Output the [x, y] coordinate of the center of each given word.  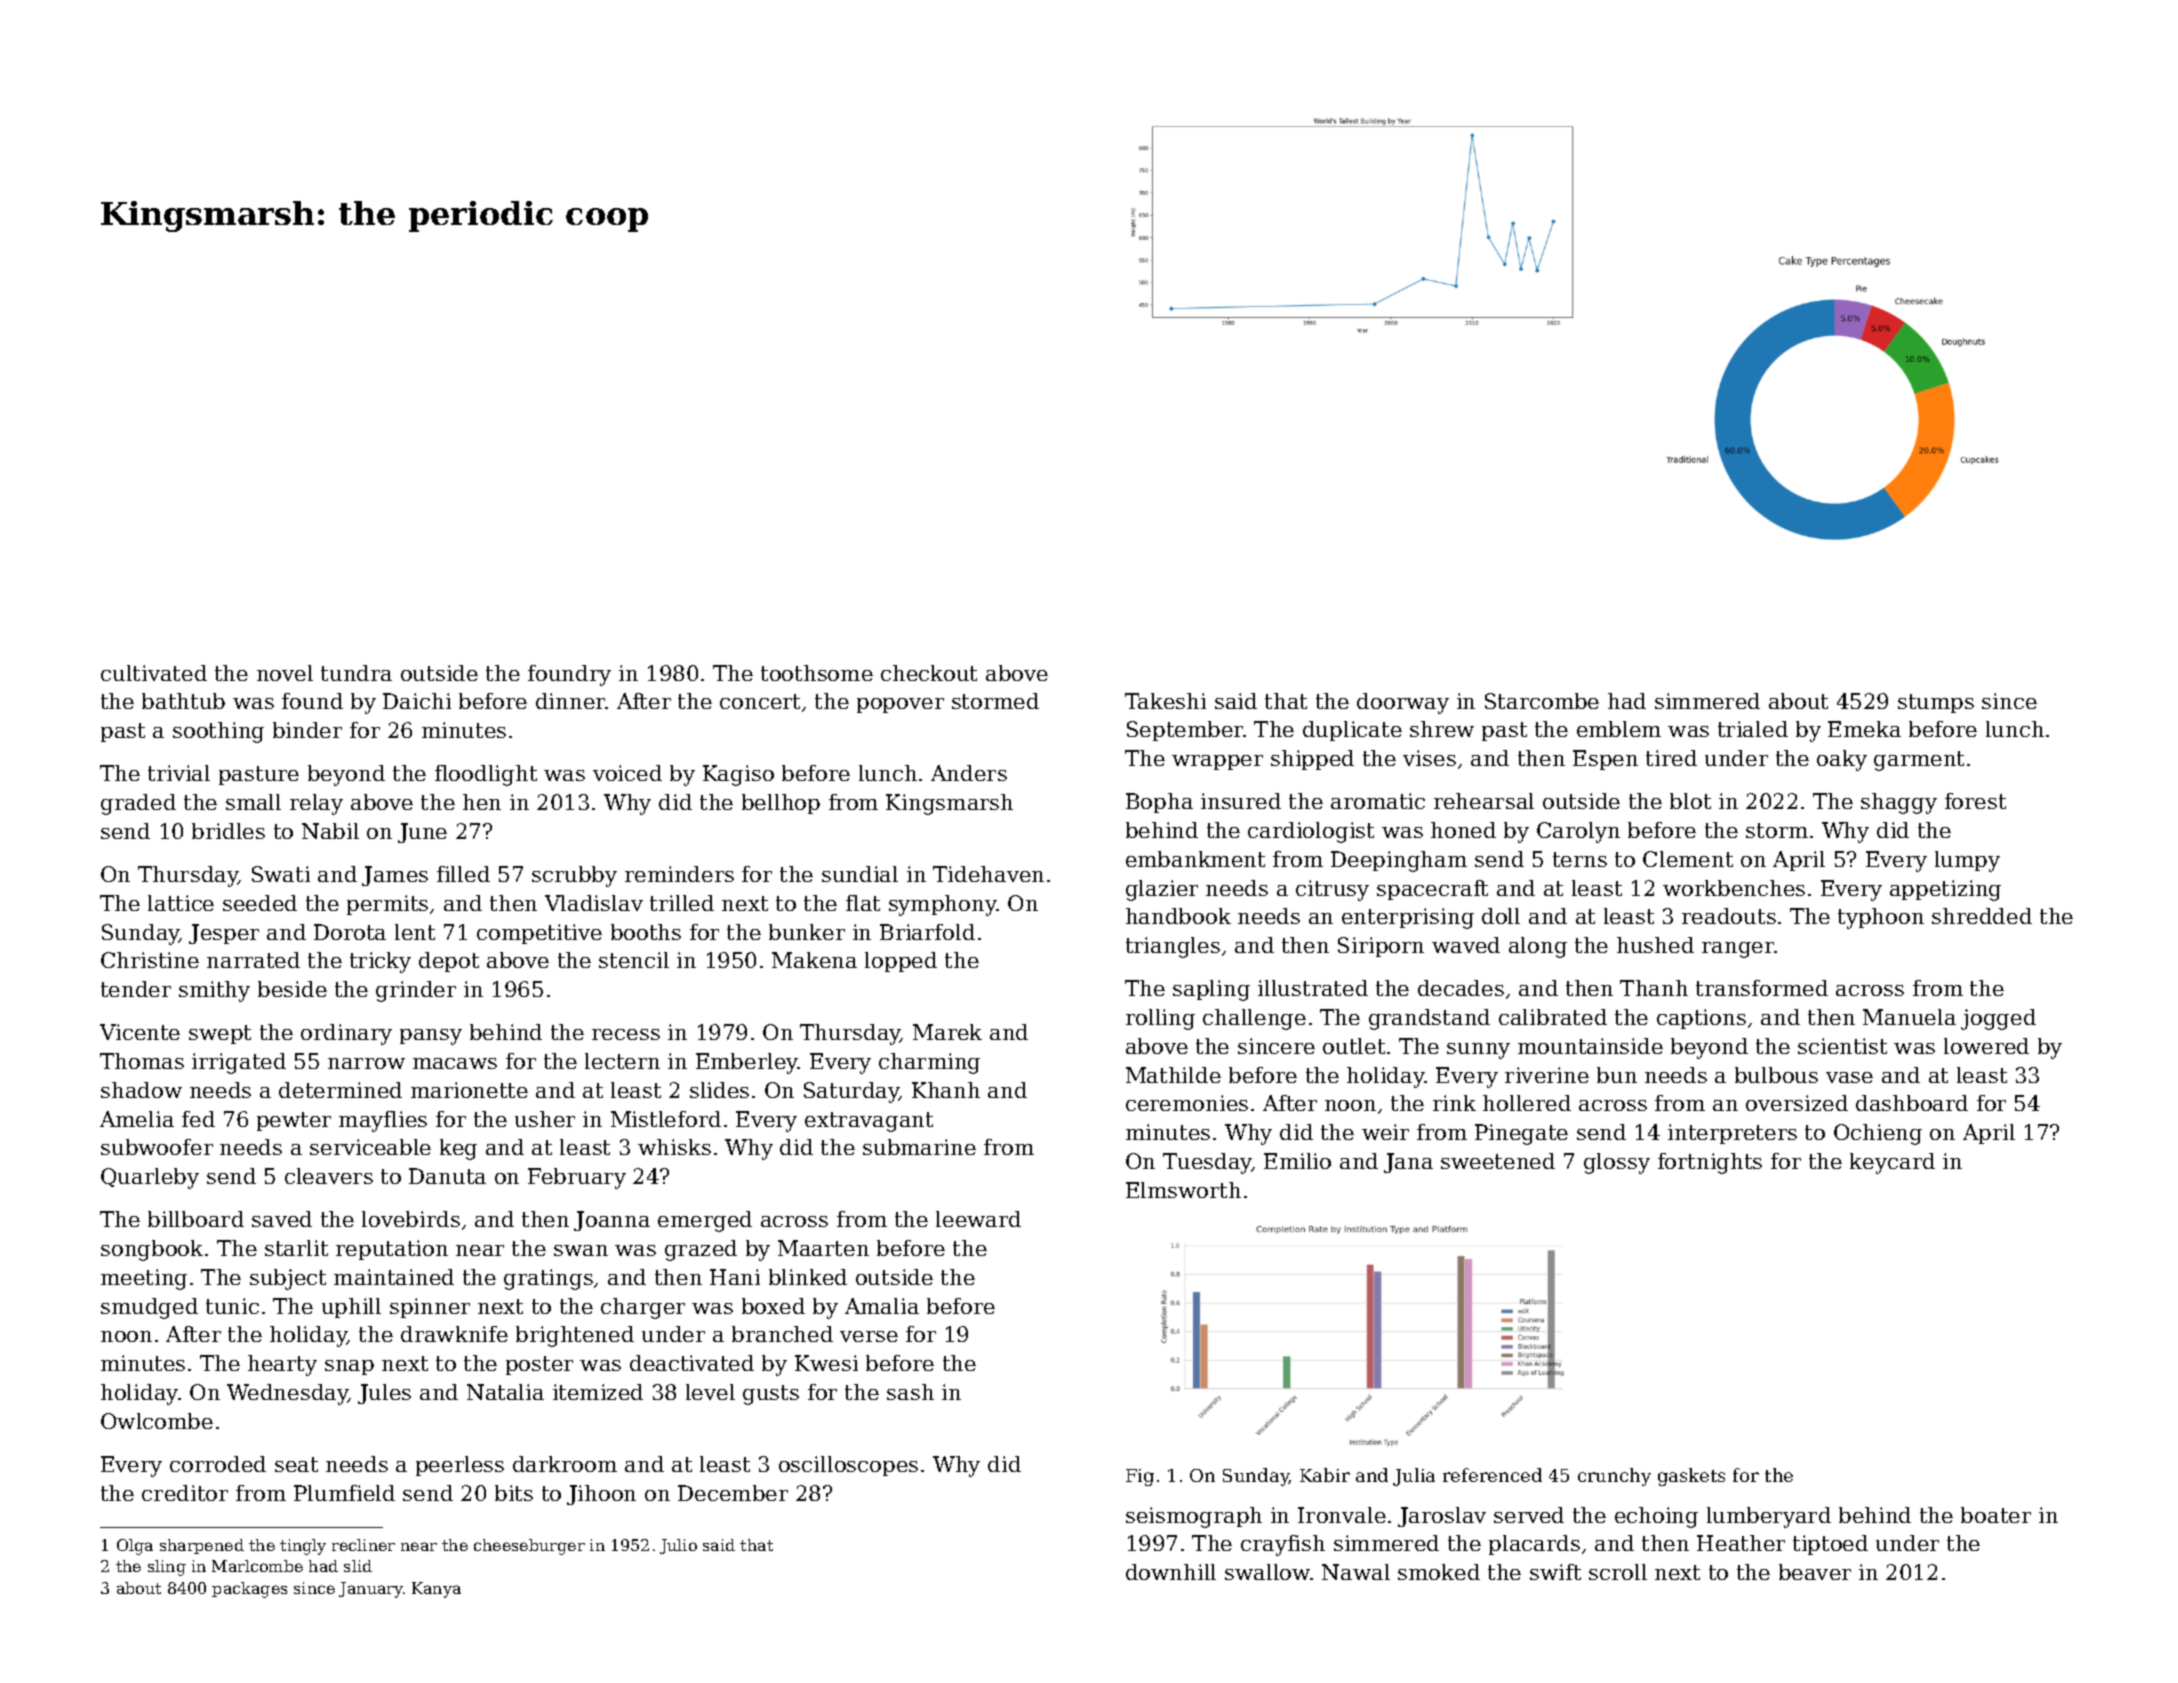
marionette [469, 1090]
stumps [1936, 703]
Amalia [882, 1306]
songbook [152, 1250]
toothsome [817, 673]
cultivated [154, 673]
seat [296, 1464]
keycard [1892, 1163]
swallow [1268, 1572]
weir [1385, 1132]
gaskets [1691, 1477]
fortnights [1710, 1163]
